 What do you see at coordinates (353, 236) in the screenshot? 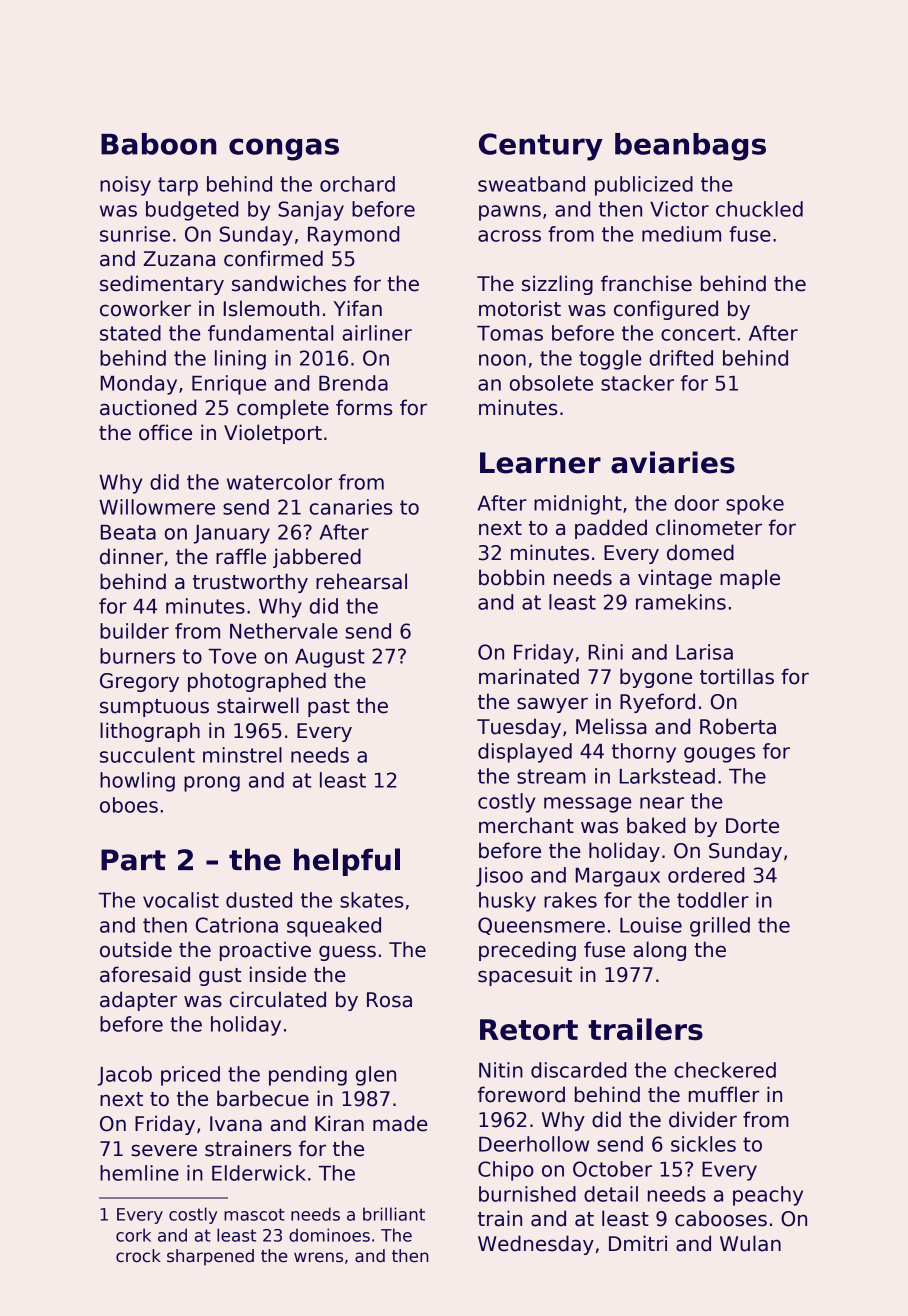
I see `Raymond` at bounding box center [353, 236].
